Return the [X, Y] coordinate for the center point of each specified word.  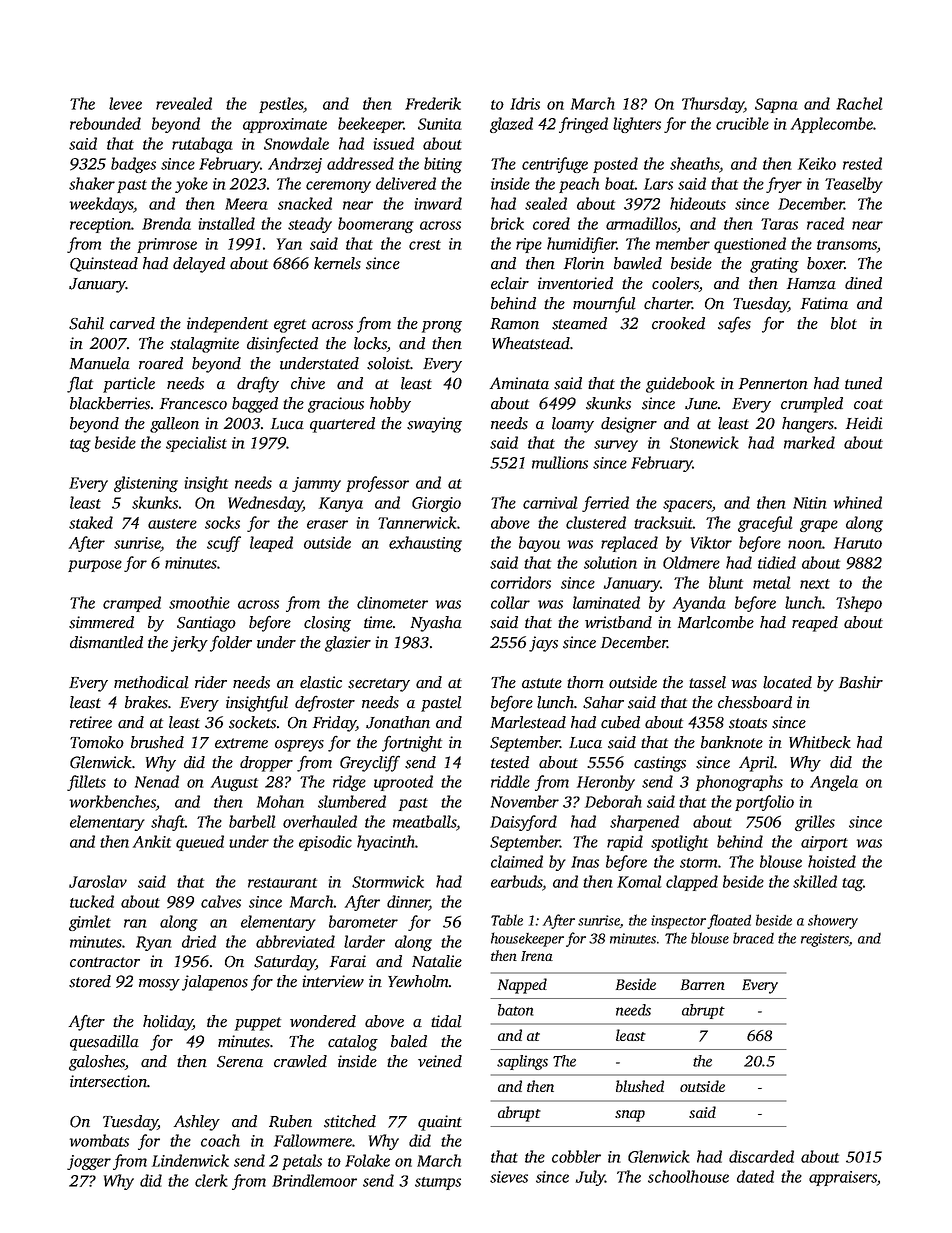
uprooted [403, 783]
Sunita [440, 124]
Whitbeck [820, 742]
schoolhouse [688, 1176]
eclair [510, 283]
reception [100, 225]
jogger [89, 1162]
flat [80, 385]
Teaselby [854, 185]
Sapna [776, 105]
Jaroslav [98, 881]
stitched [350, 1121]
